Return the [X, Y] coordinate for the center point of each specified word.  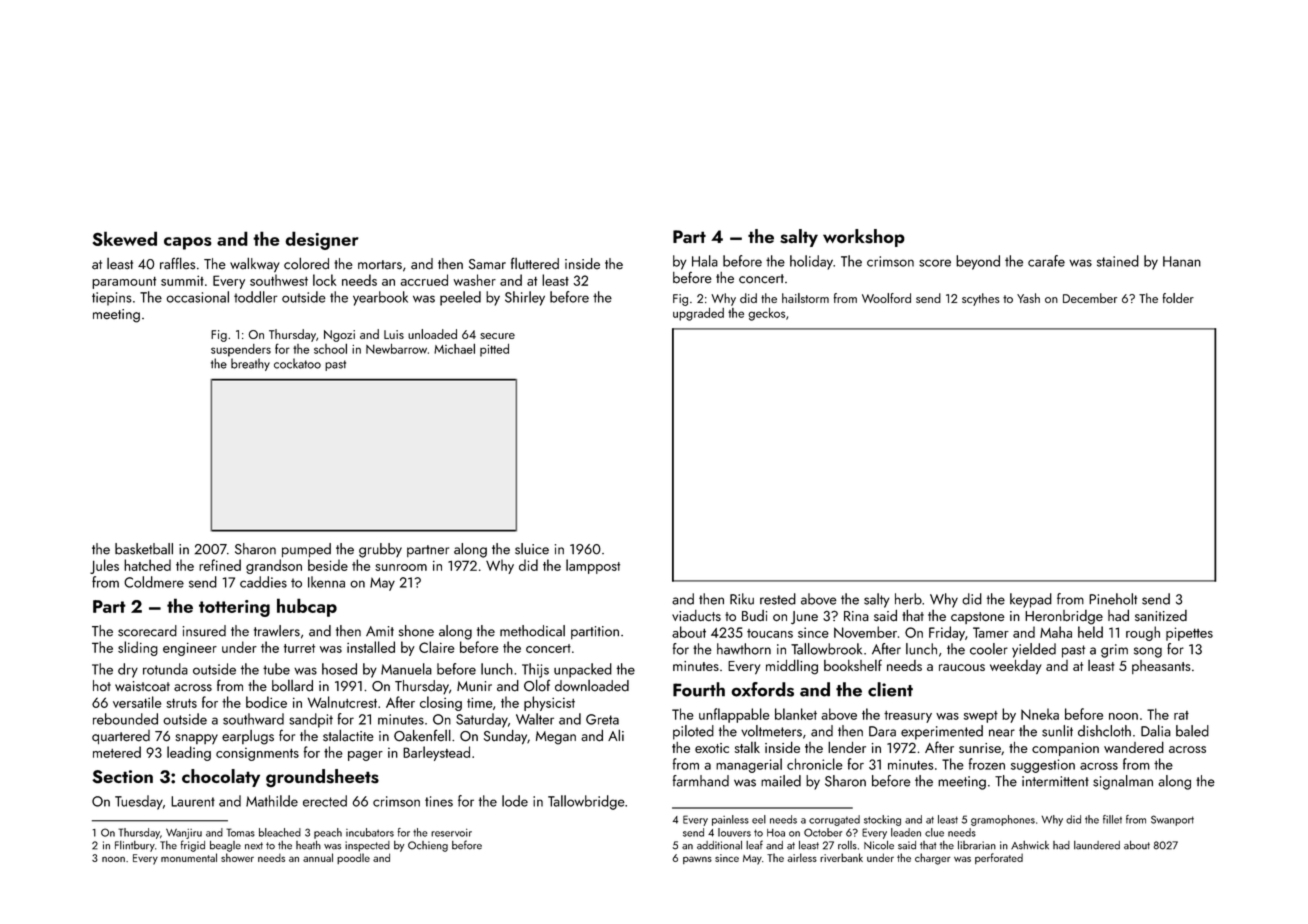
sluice [532, 549]
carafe [1046, 261]
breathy [250, 364]
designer [322, 240]
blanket [796, 714]
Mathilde [272, 801]
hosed [339, 669]
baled [1192, 731]
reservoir [451, 833]
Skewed [125, 238]
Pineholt [1113, 599]
